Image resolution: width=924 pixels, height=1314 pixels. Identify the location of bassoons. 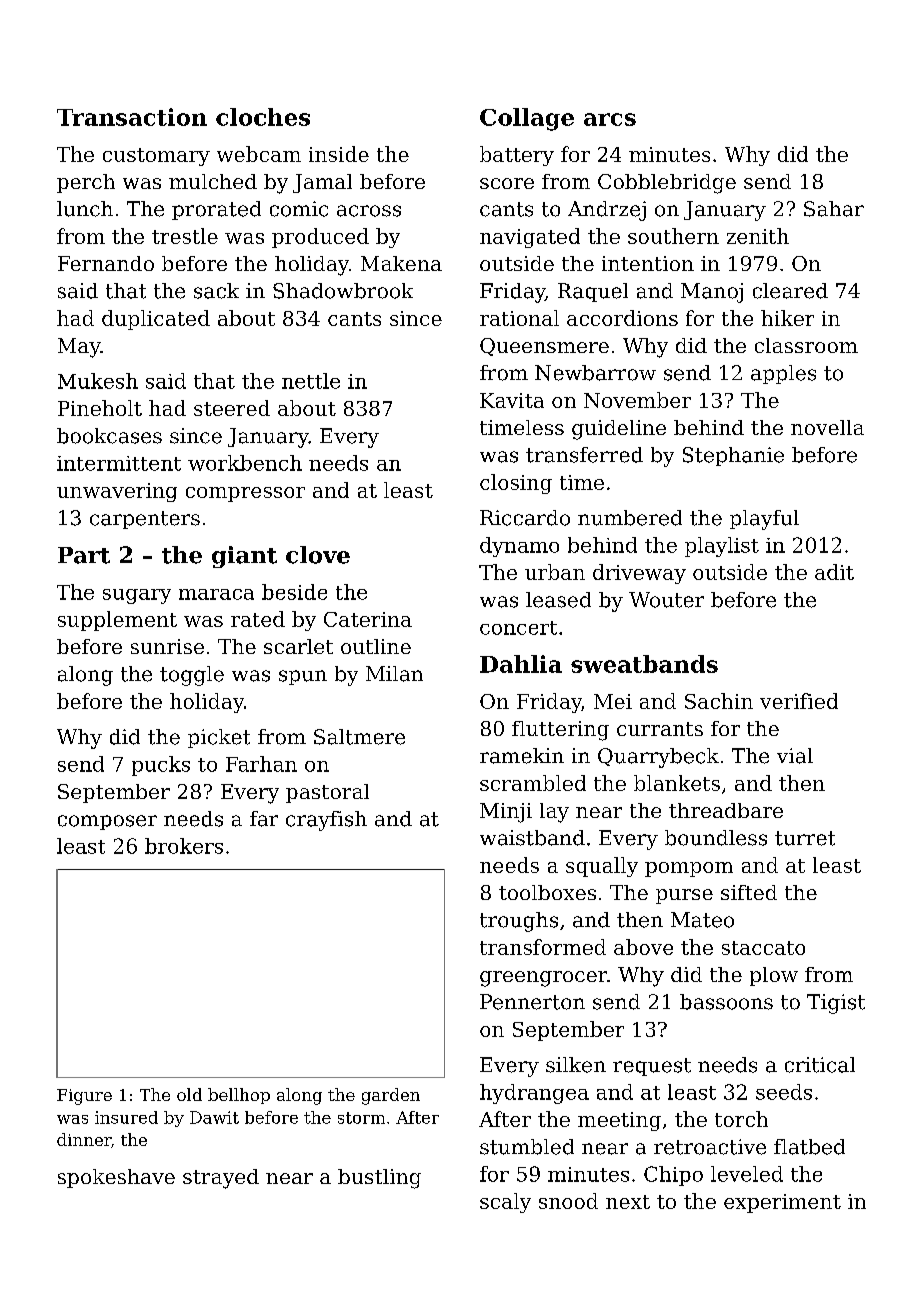
(726, 1002).
